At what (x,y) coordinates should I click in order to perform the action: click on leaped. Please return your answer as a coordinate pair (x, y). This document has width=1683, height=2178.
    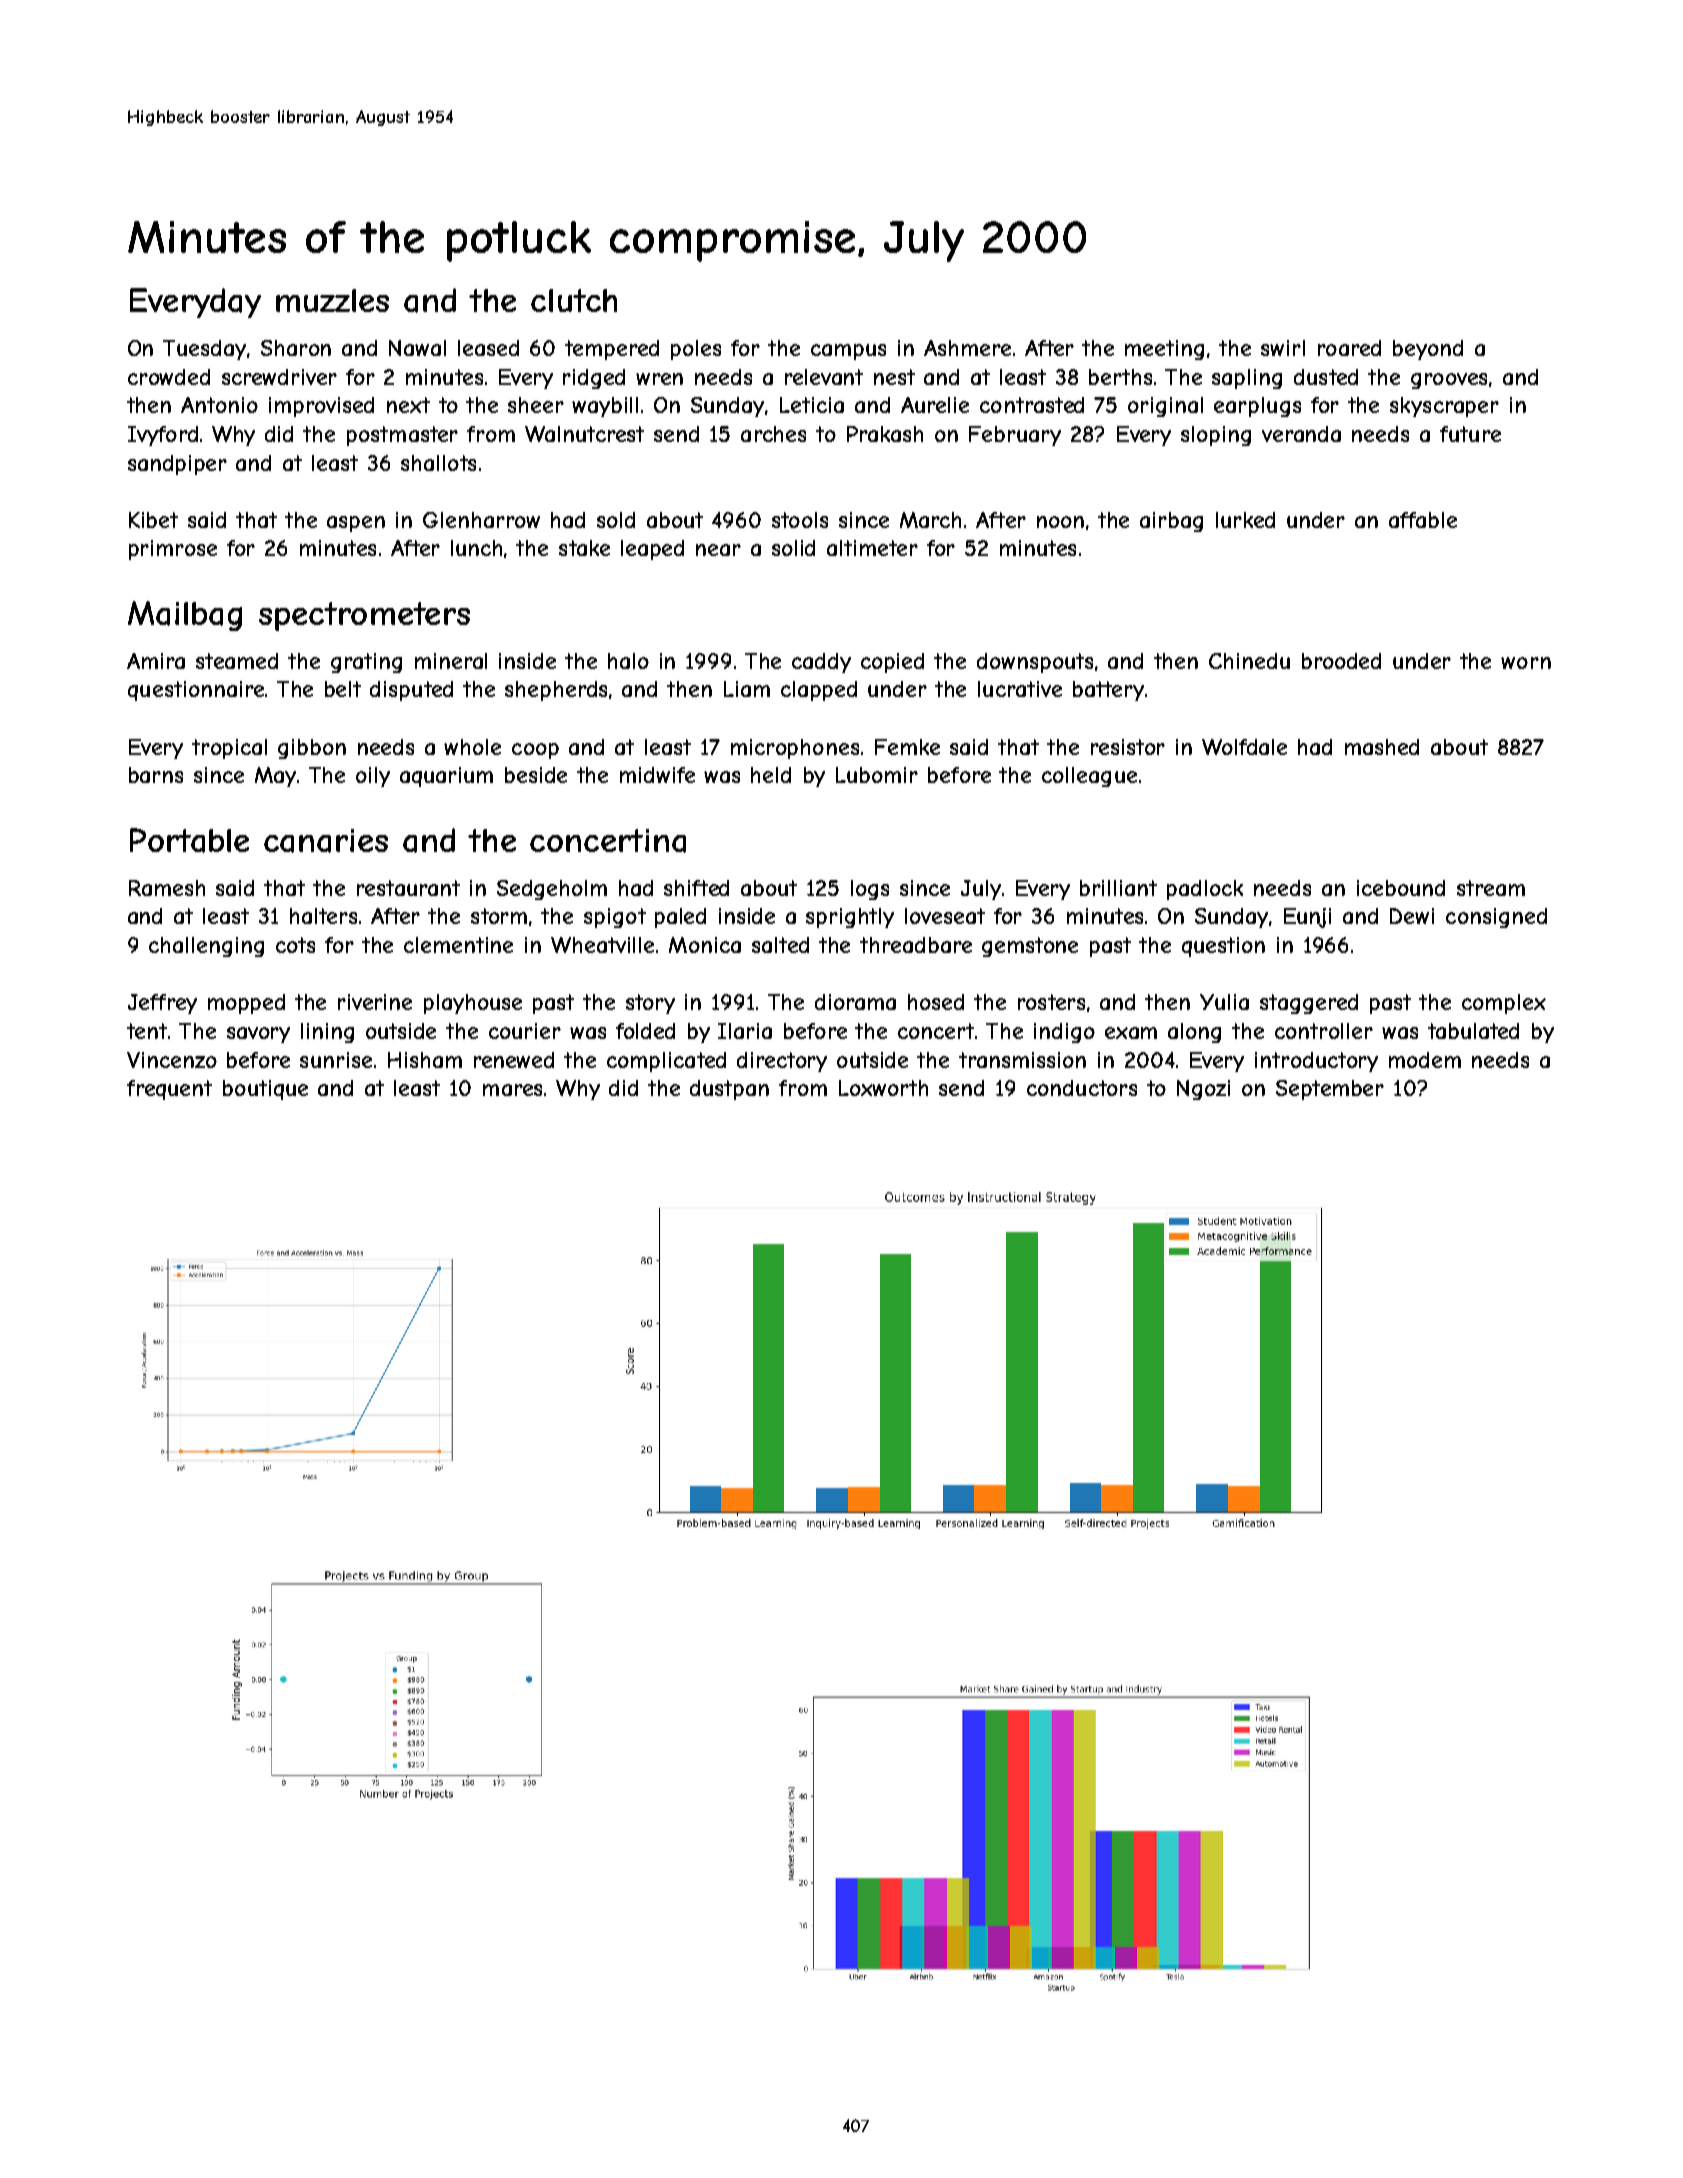
    Looking at the image, I should click on (652, 550).
